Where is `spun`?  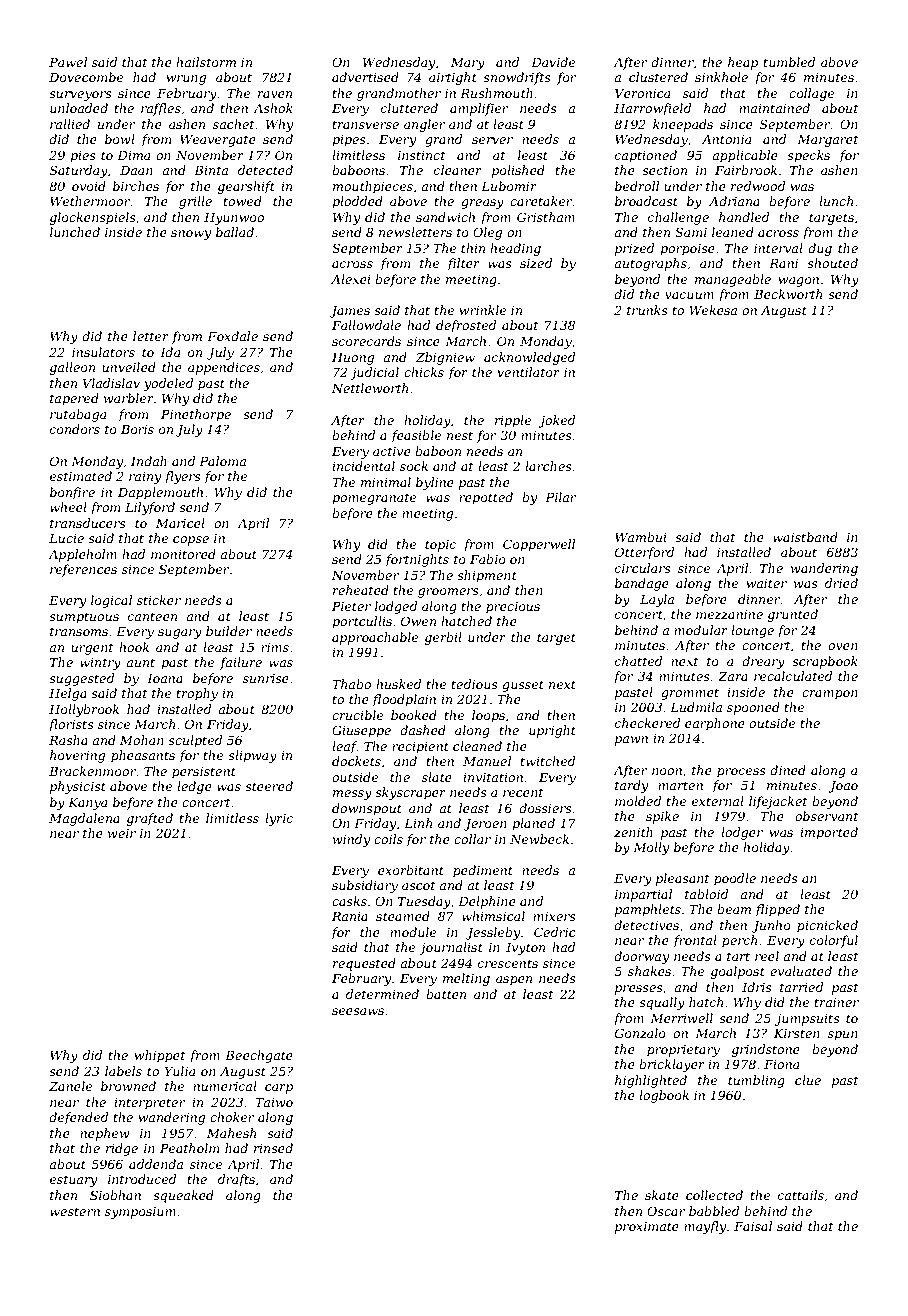
spun is located at coordinates (843, 1036).
